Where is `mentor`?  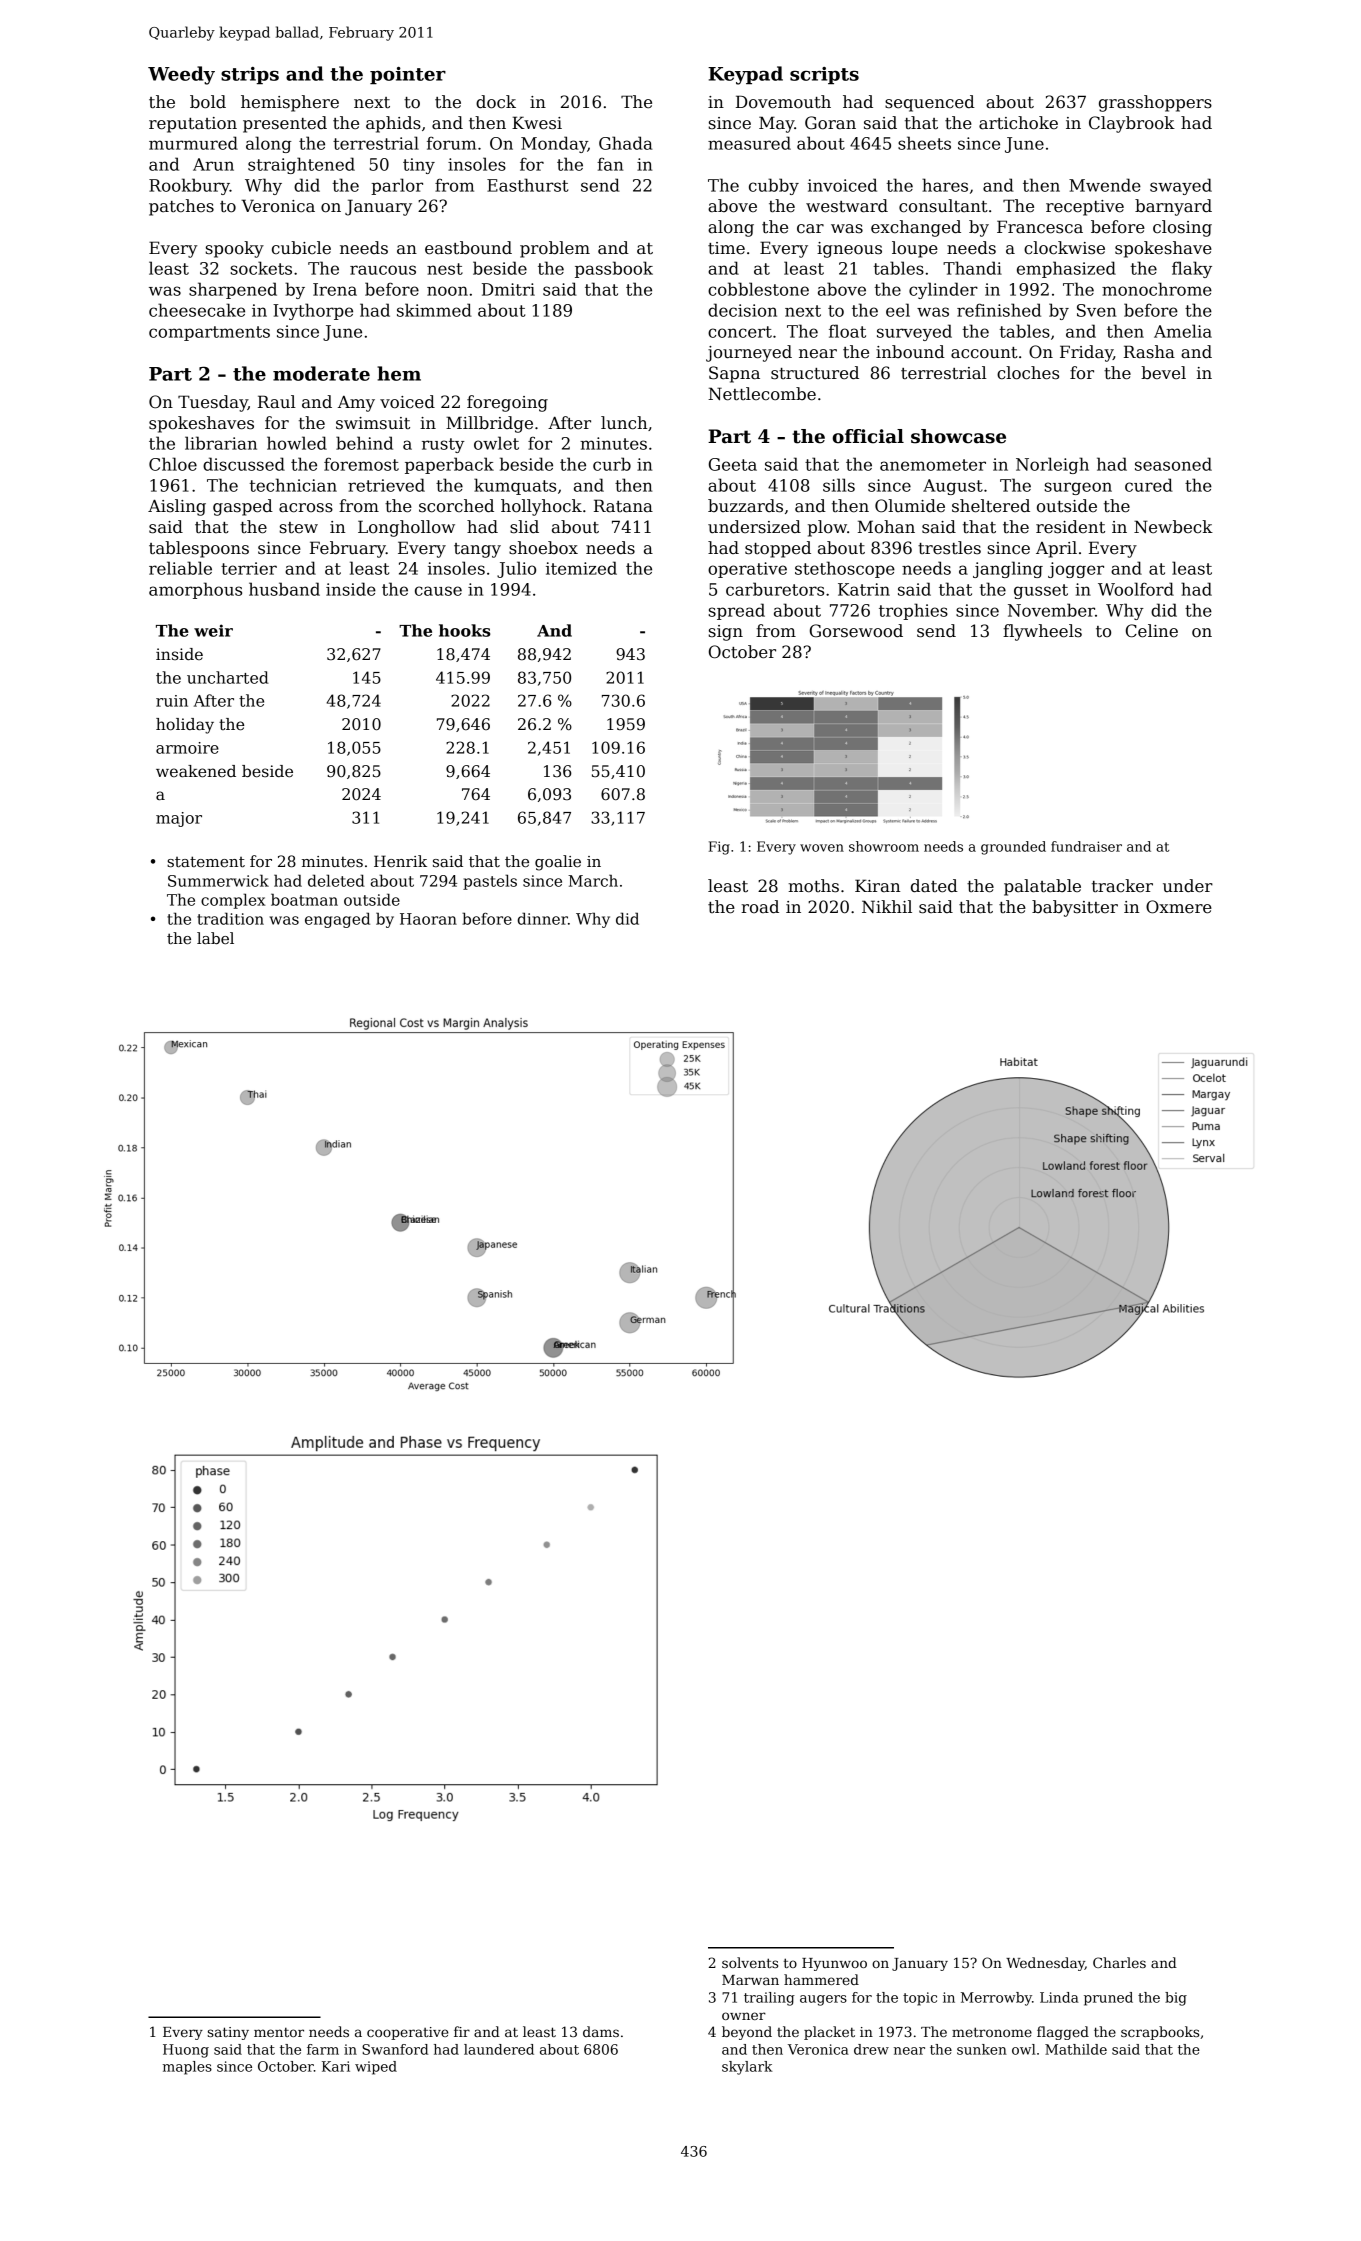
mentor is located at coordinates (279, 2032).
